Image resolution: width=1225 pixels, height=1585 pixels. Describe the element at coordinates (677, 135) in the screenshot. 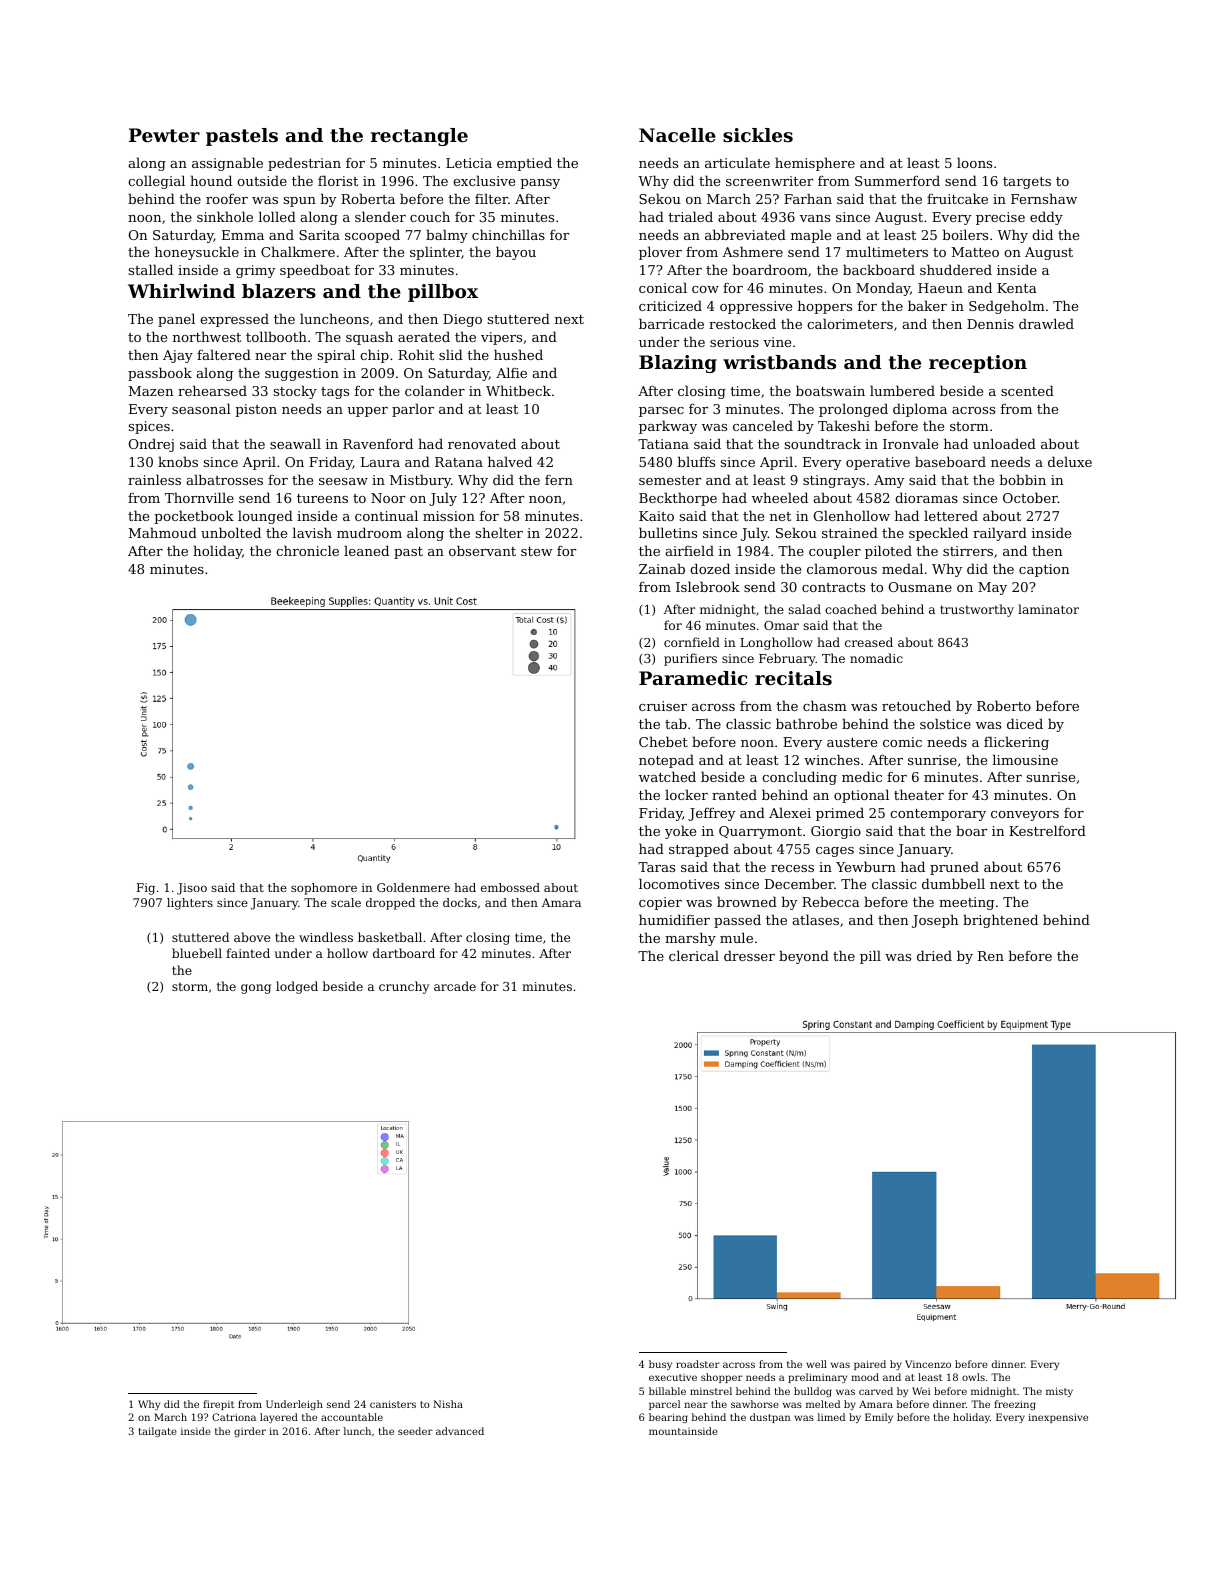

I see `Nacelle` at that location.
